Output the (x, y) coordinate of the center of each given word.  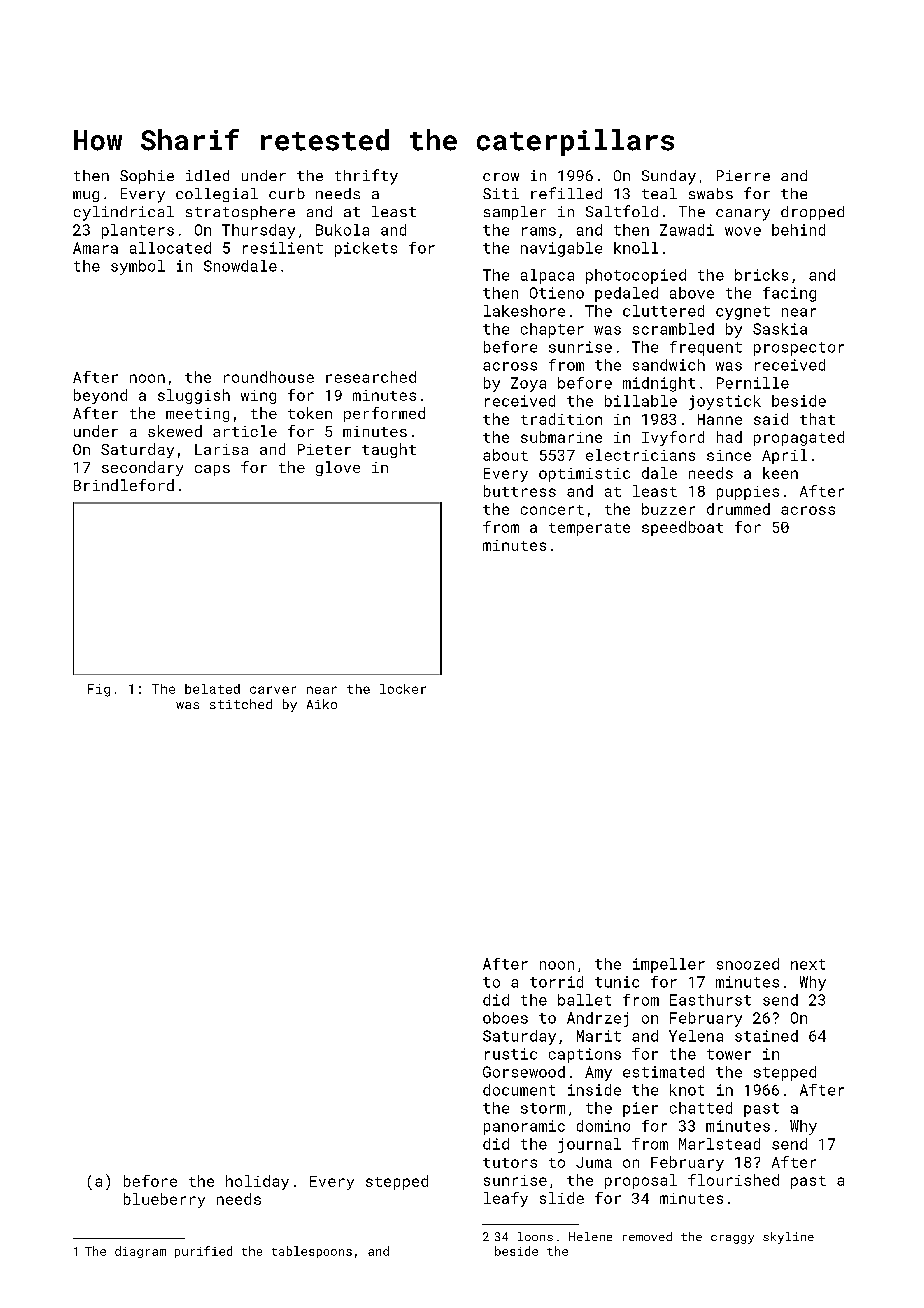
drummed (738, 509)
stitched (241, 704)
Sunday (669, 177)
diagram (140, 1252)
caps (212, 470)
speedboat (682, 528)
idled (207, 175)
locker (403, 689)
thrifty (366, 177)
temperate (589, 529)
